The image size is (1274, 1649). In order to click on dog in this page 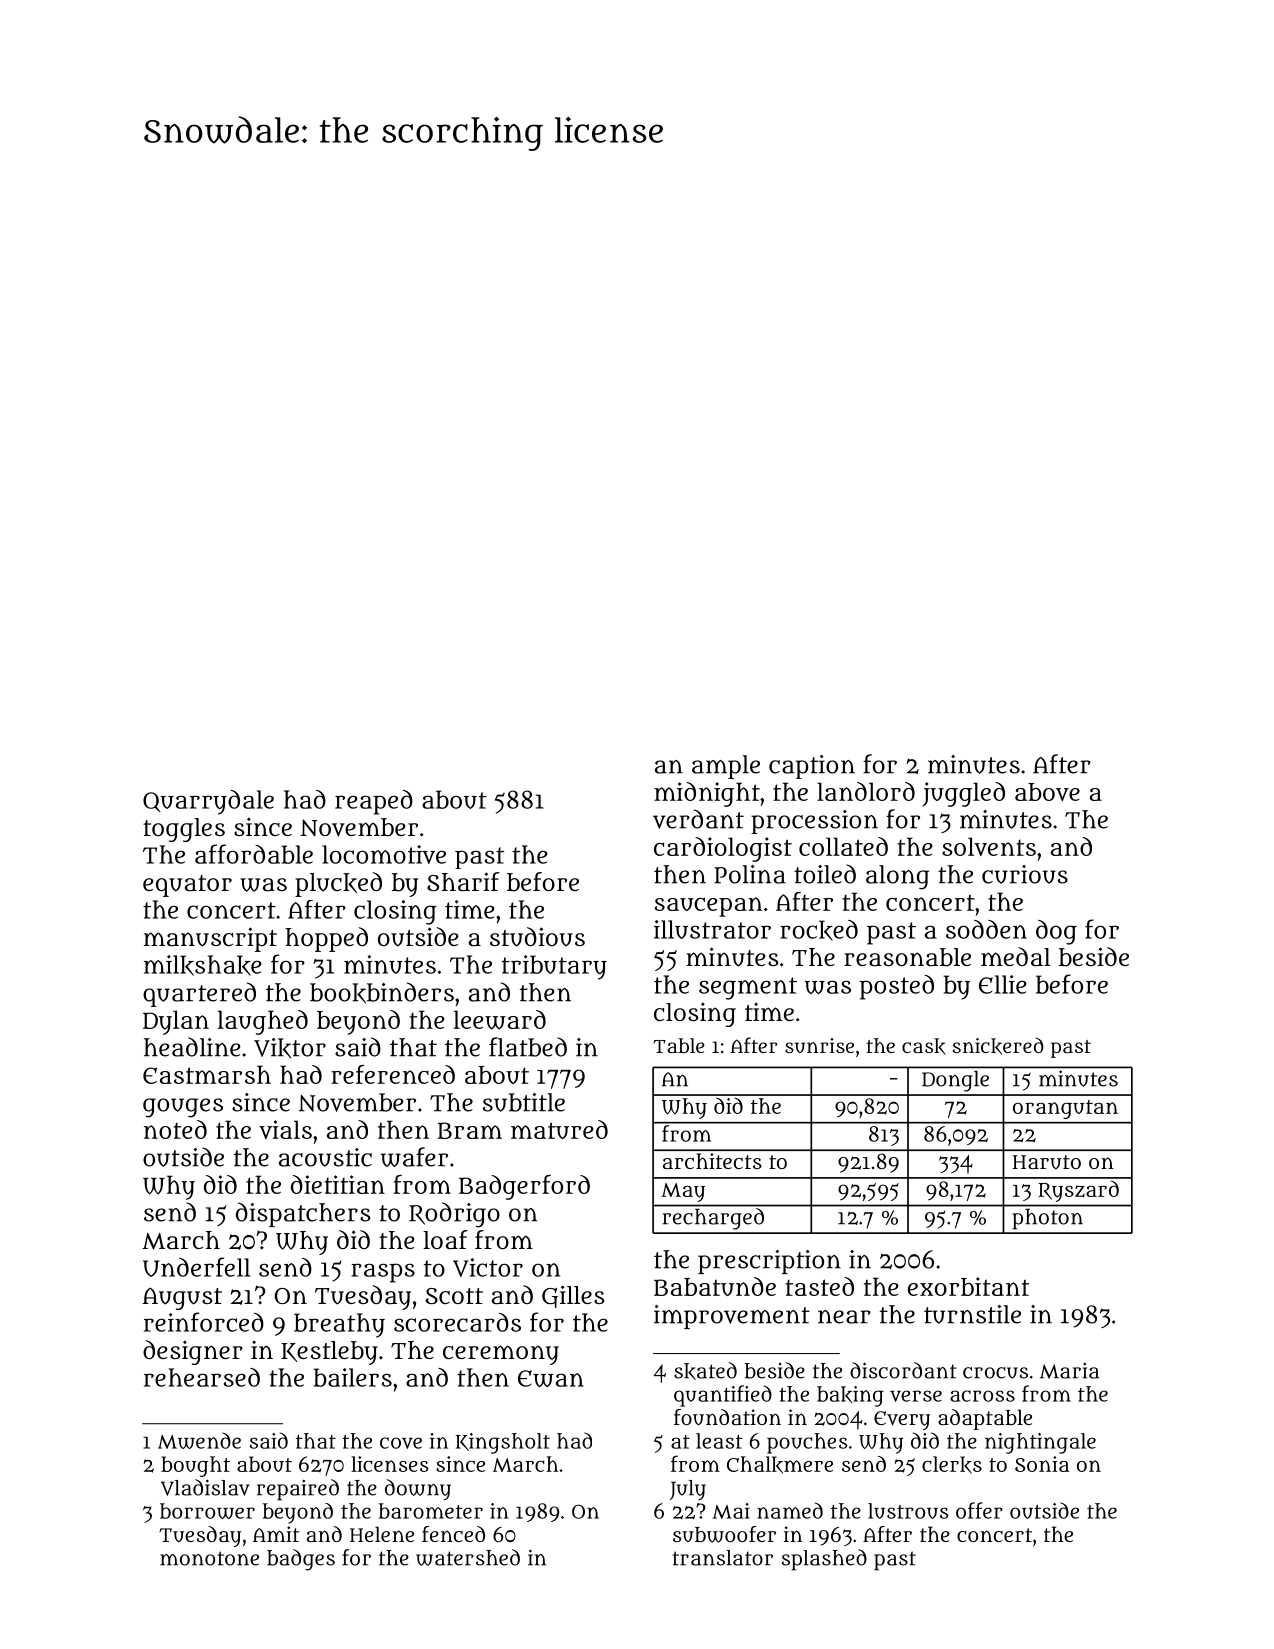, I will do `click(1056, 932)`.
